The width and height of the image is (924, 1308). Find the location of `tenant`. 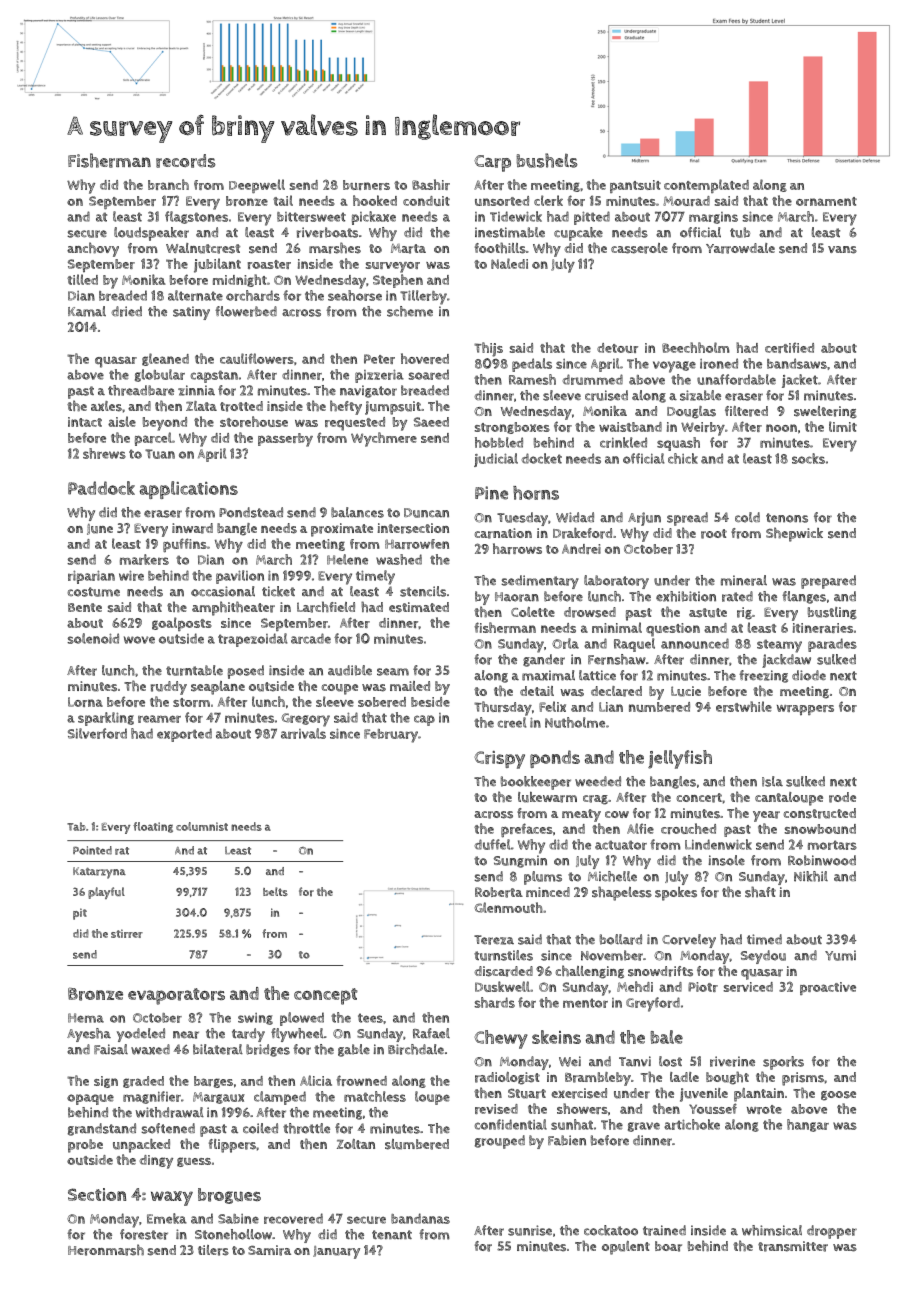

tenant is located at coordinates (392, 1234).
